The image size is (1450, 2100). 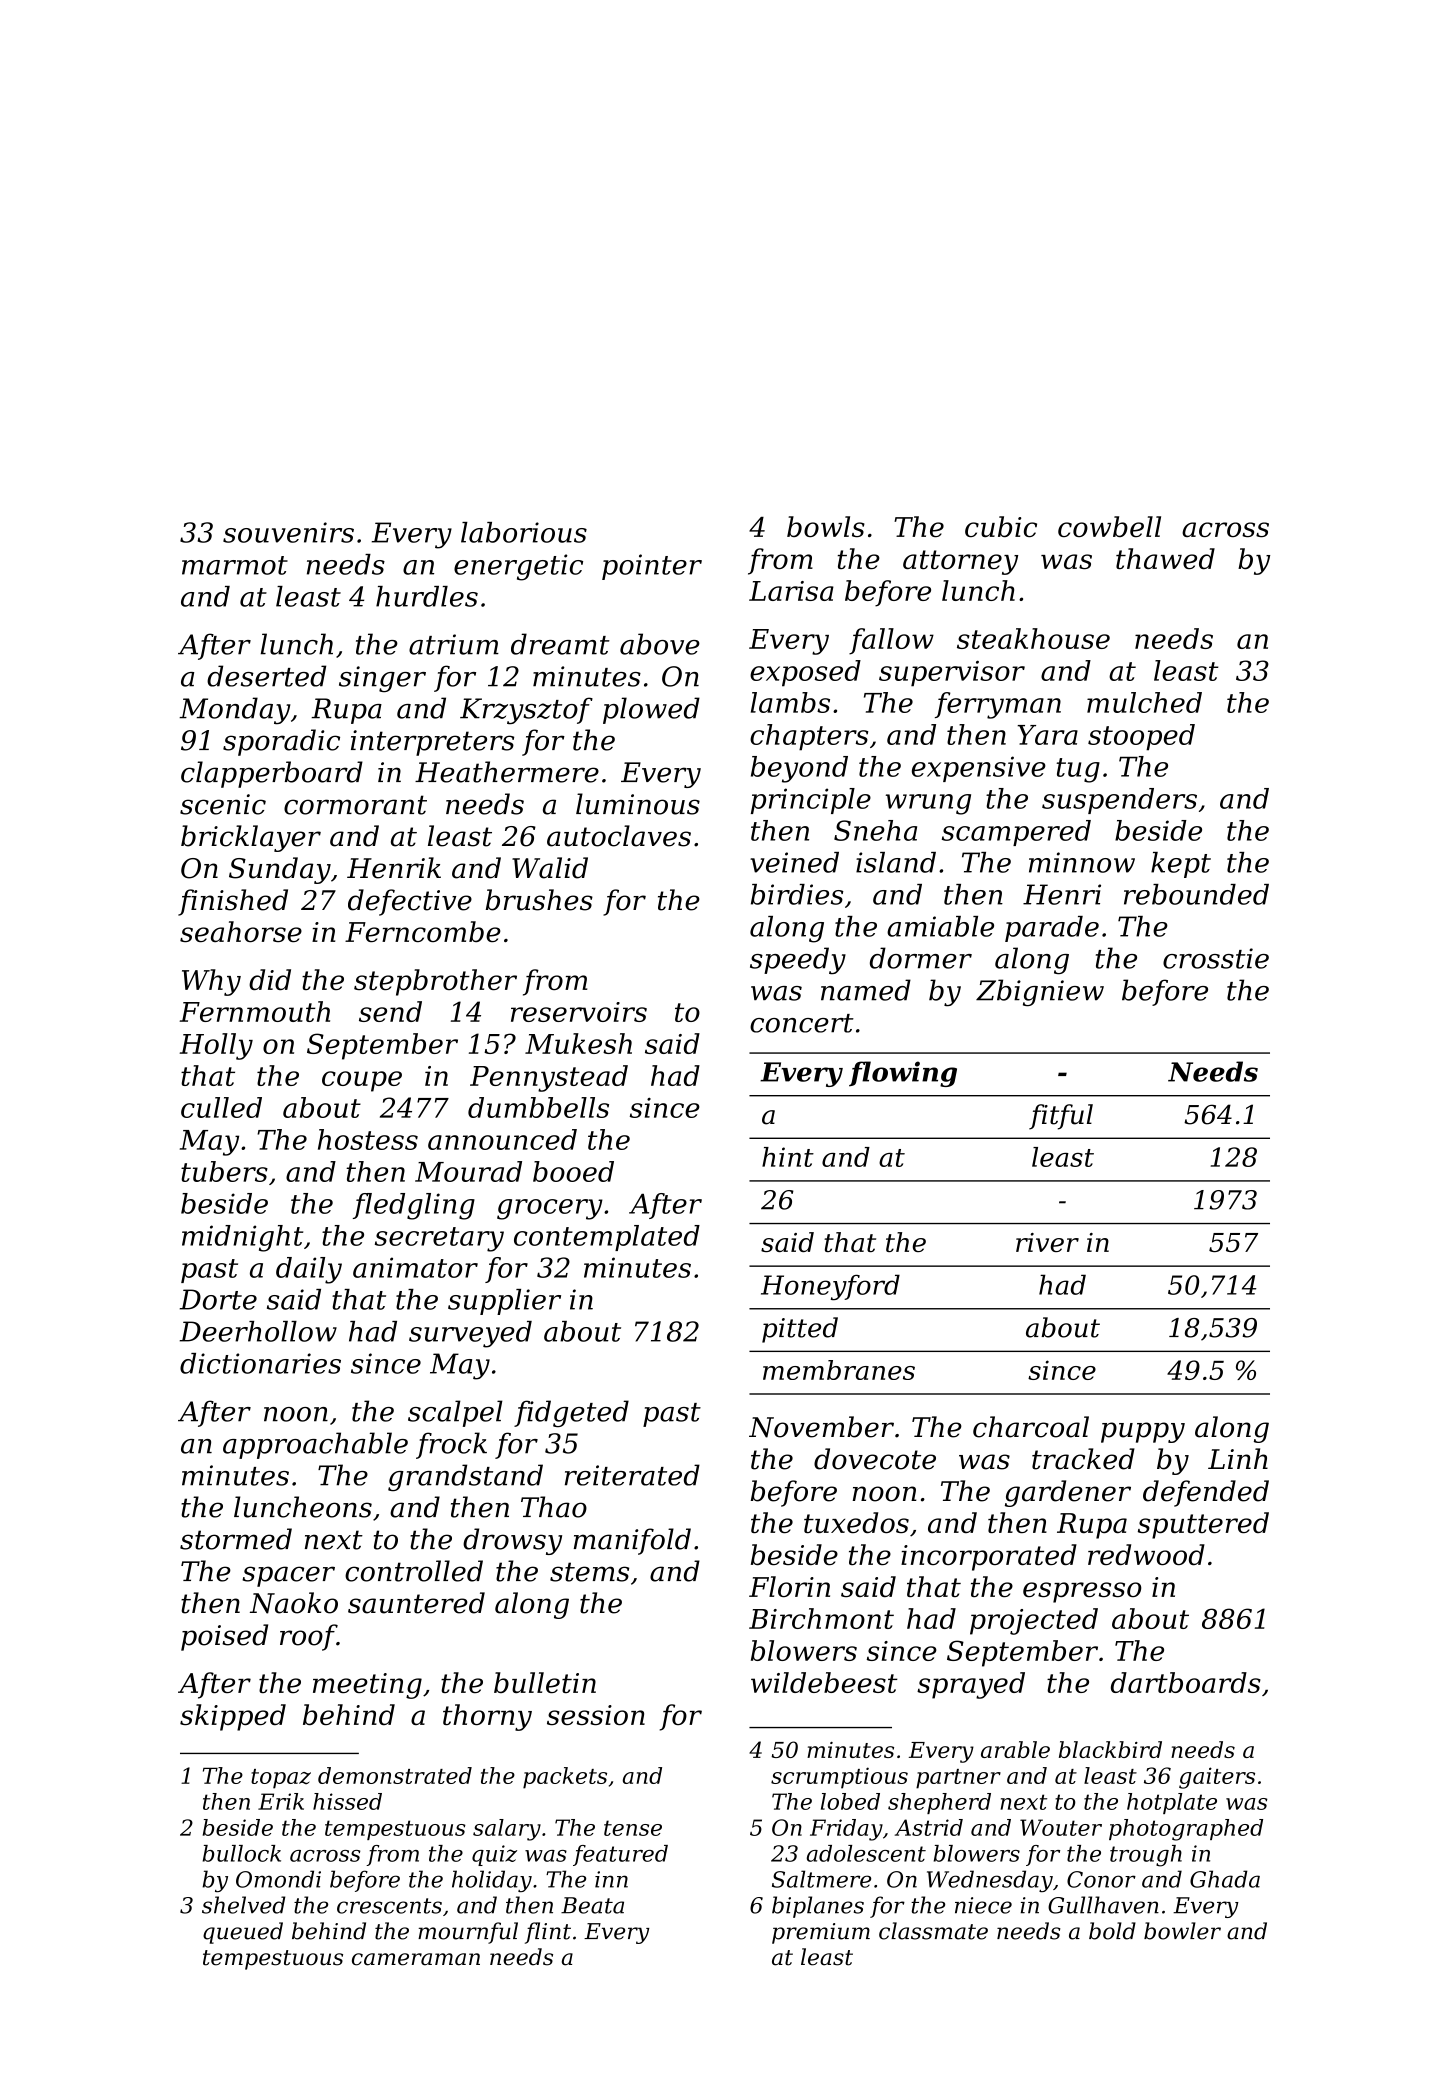 What do you see at coordinates (502, 1139) in the page?
I see `announced` at bounding box center [502, 1139].
